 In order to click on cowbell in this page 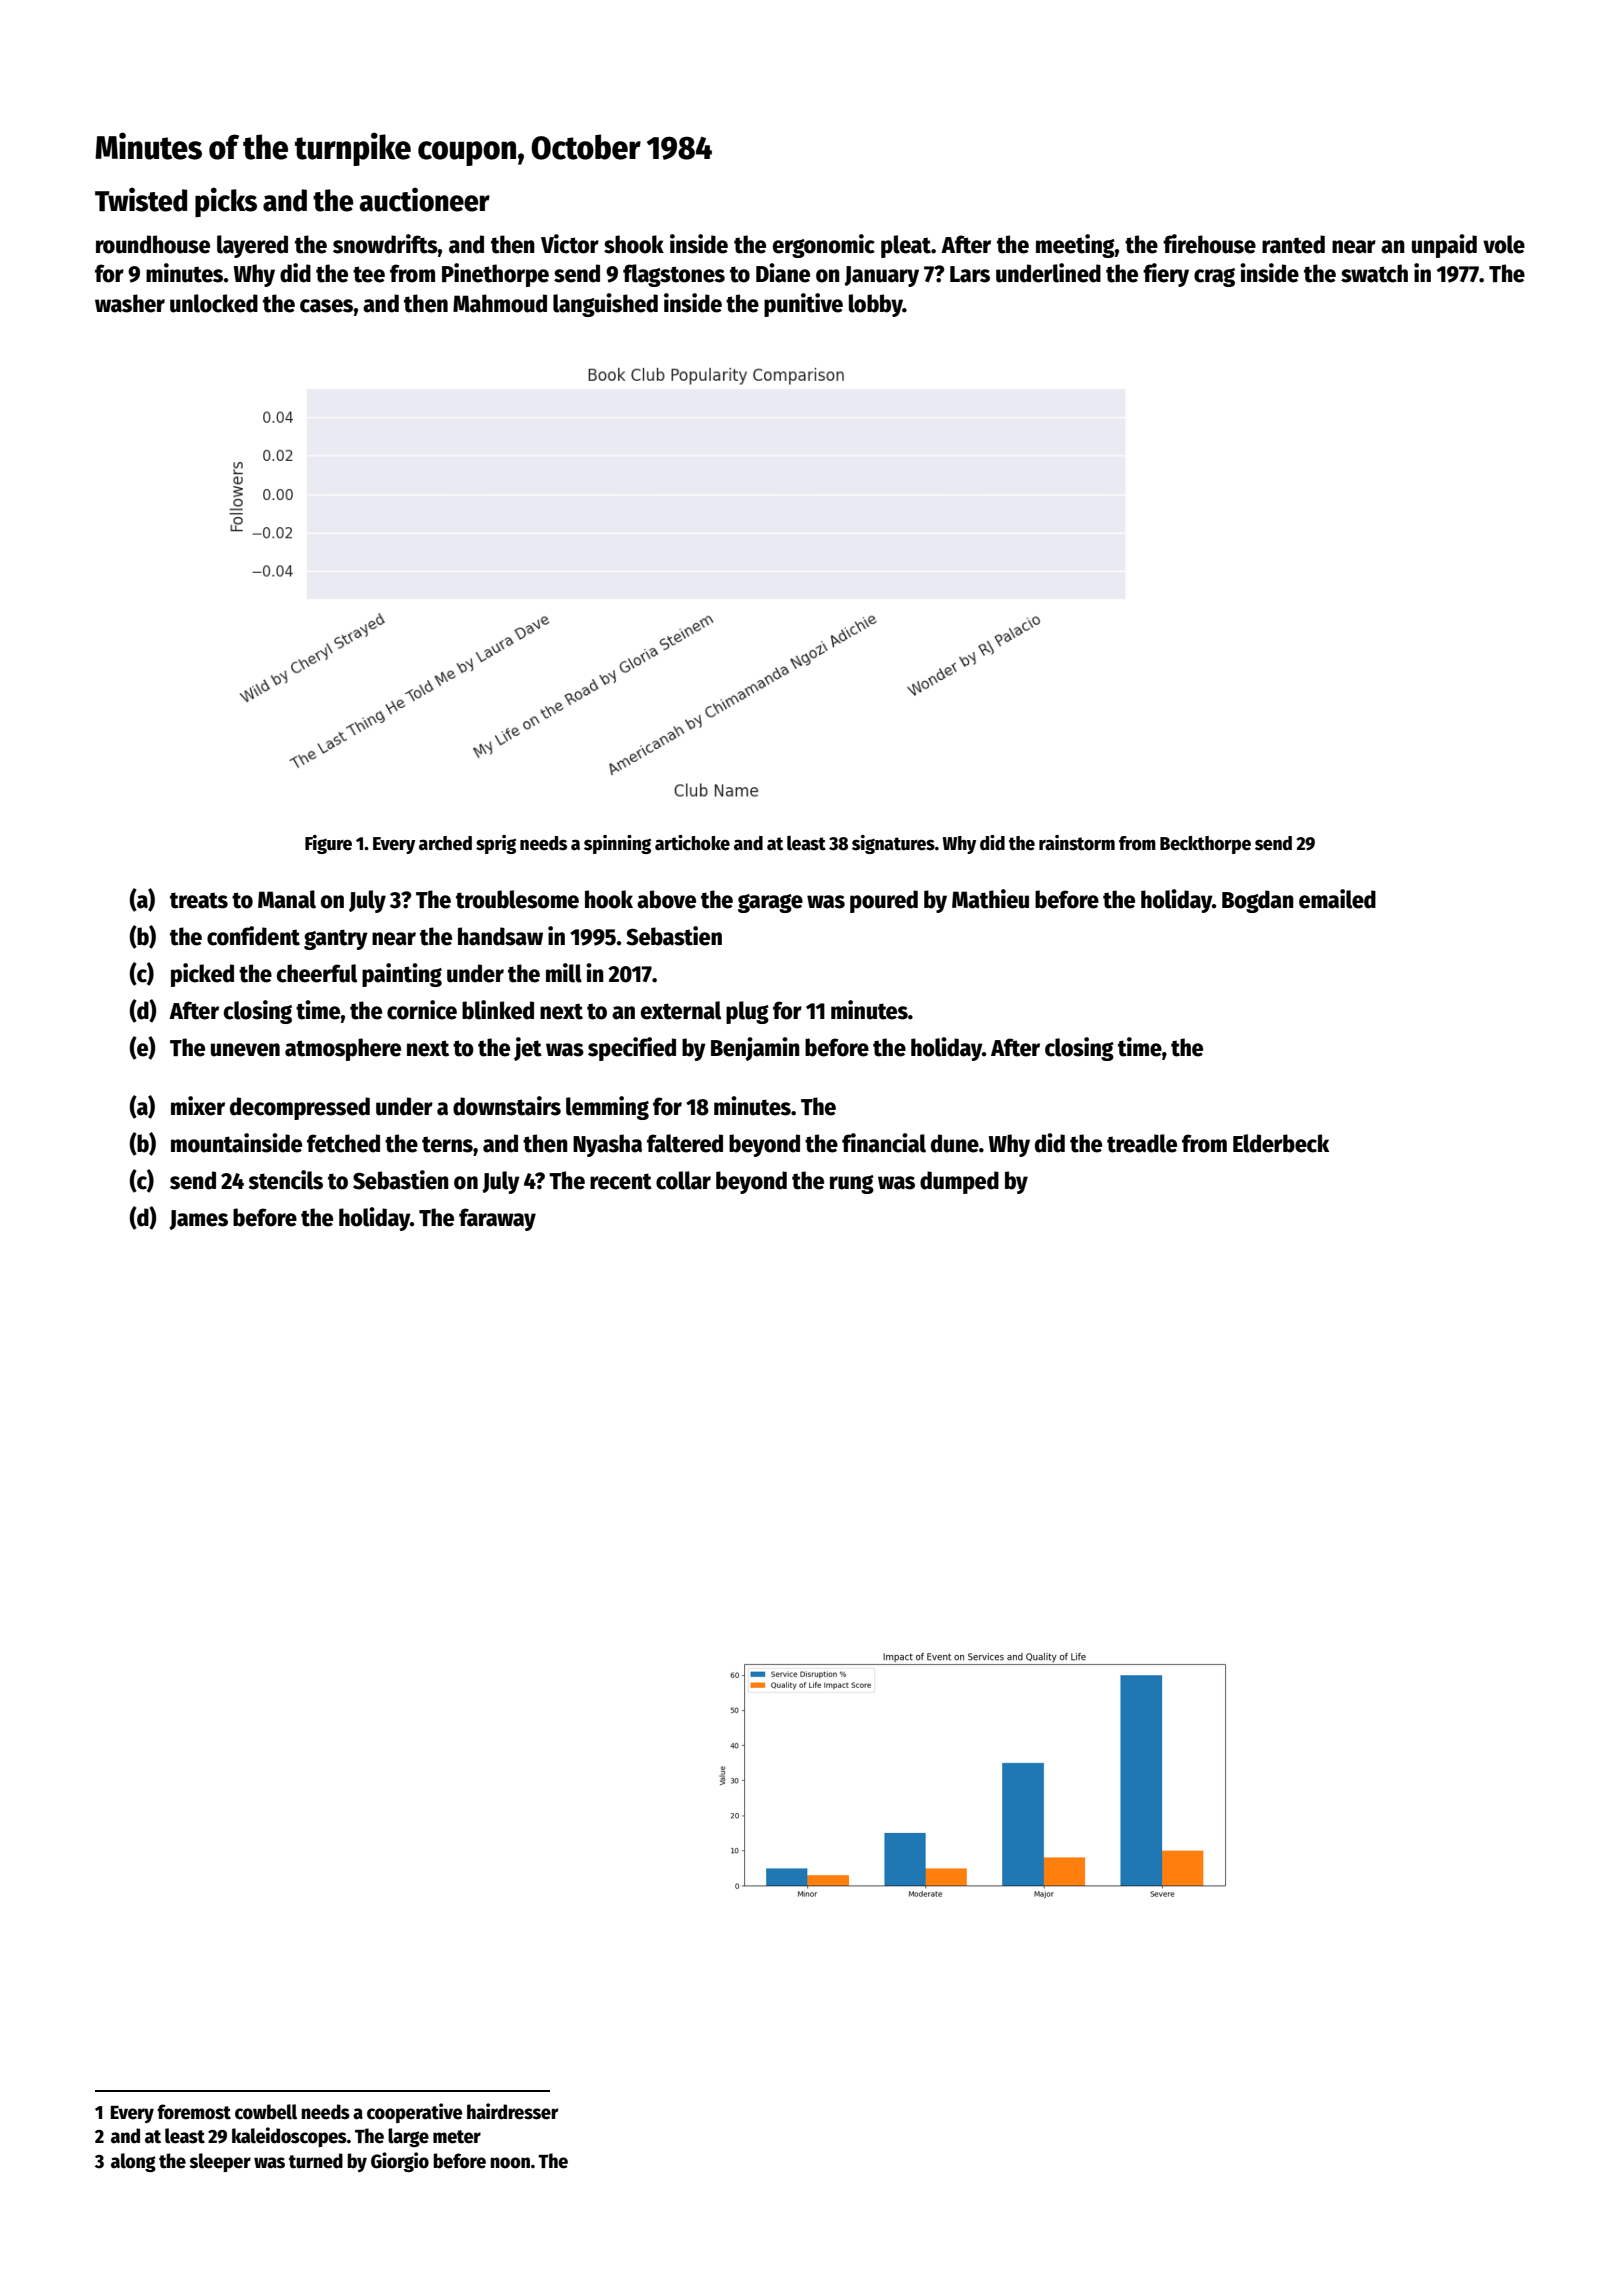, I will do `click(266, 2112)`.
